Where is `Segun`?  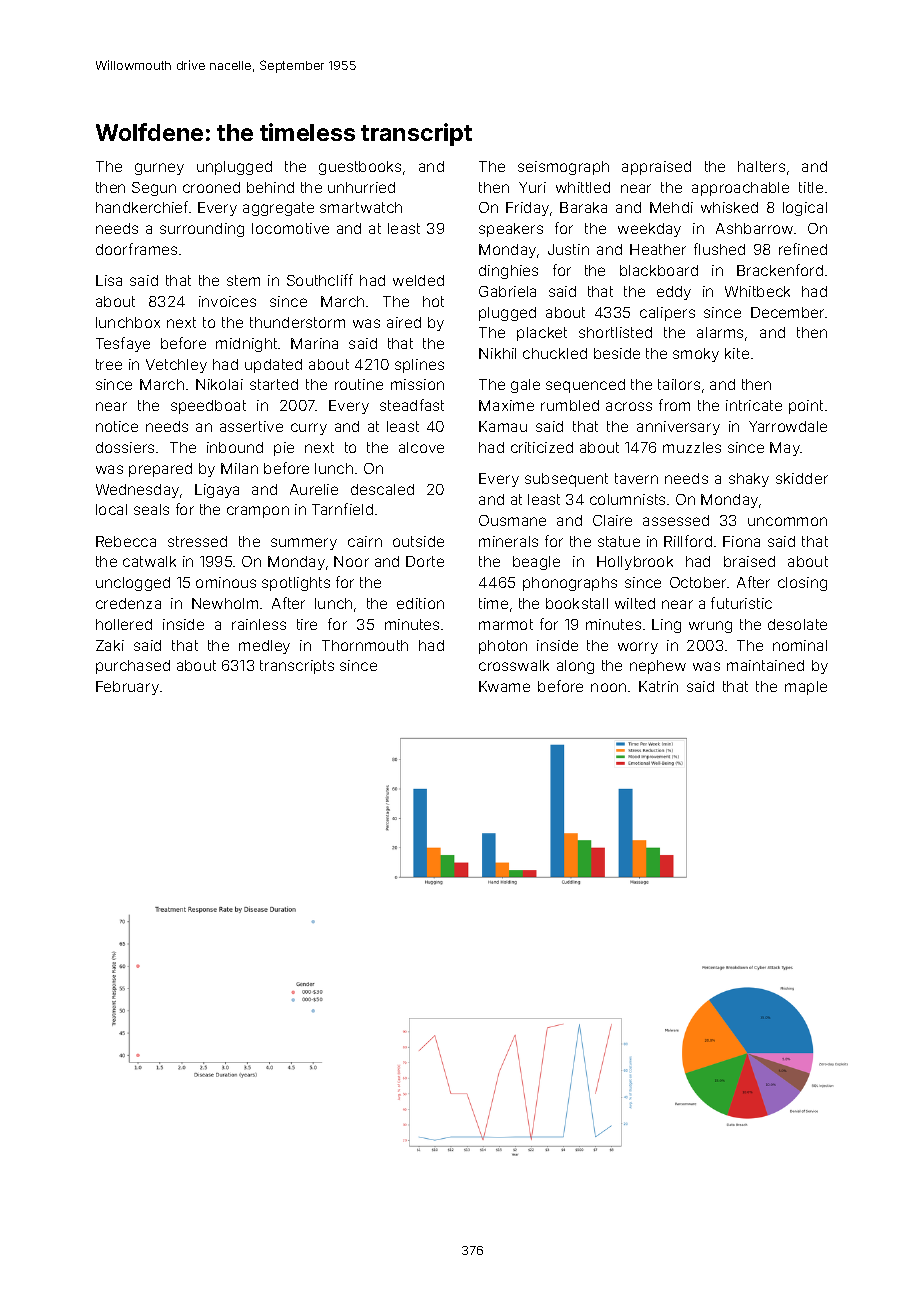
Segun is located at coordinates (154, 189).
